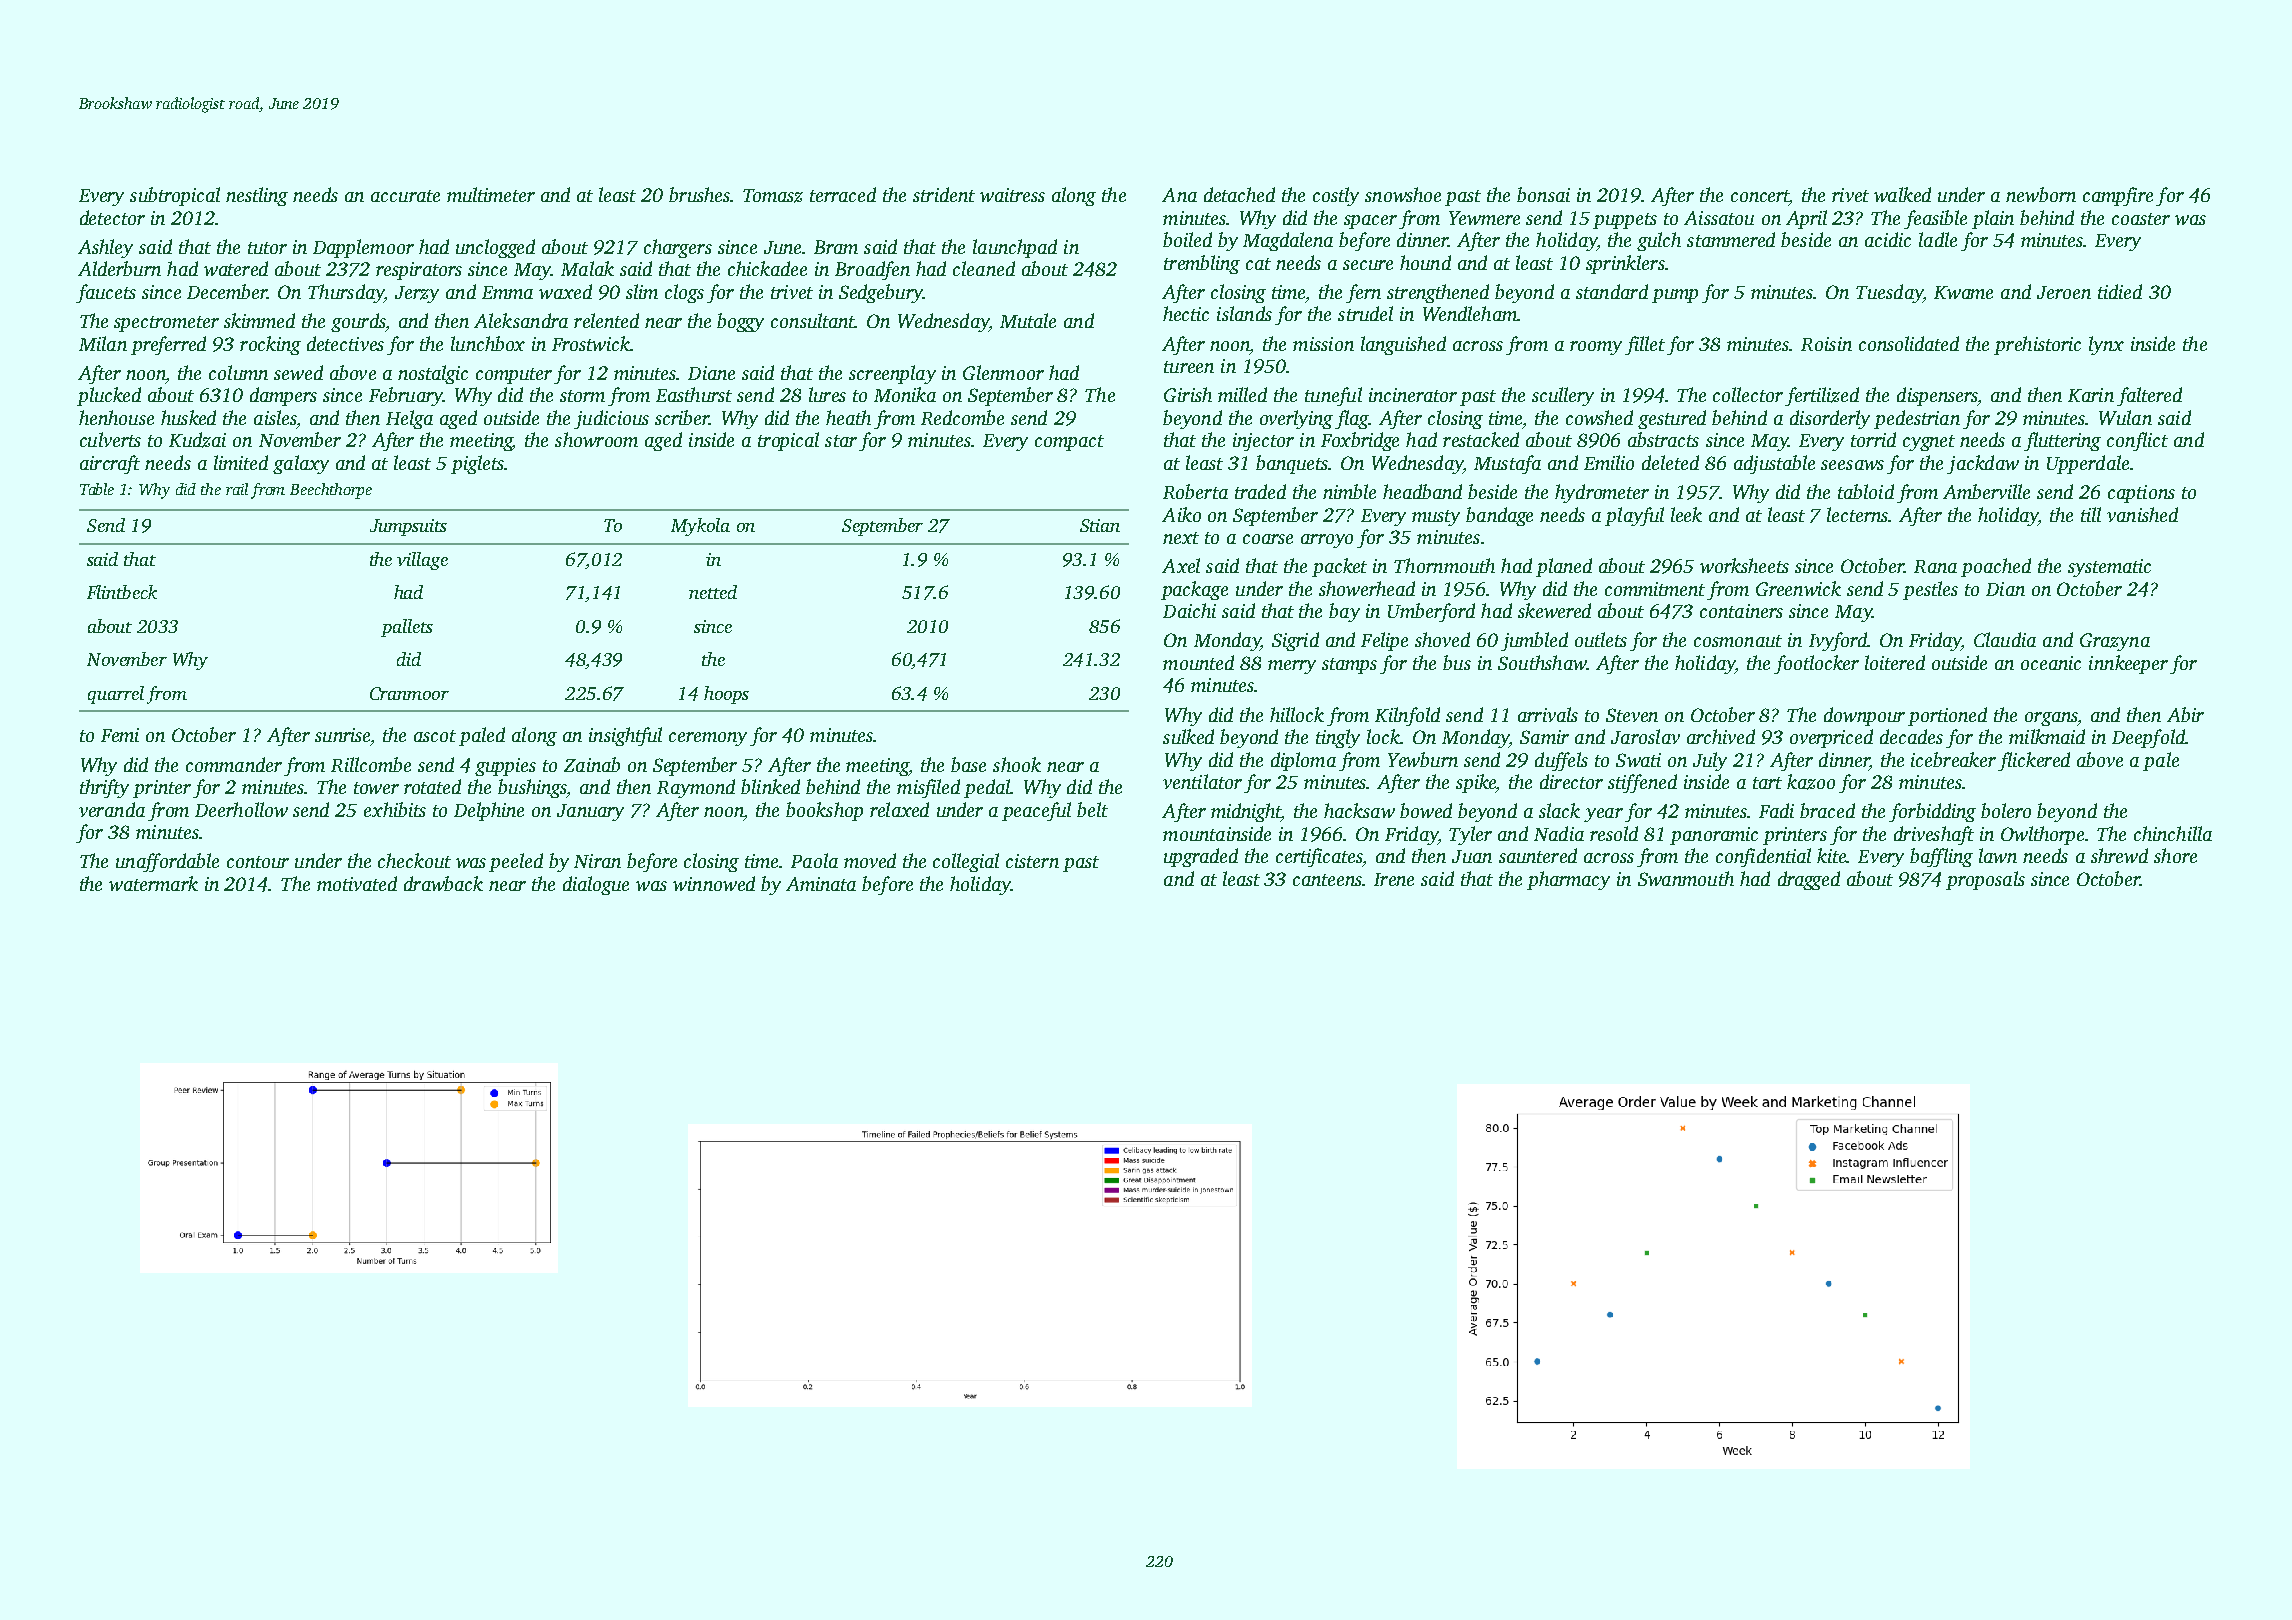 This screenshot has width=2292, height=1620. Describe the element at coordinates (962, 417) in the screenshot. I see `Redcombe` at that location.
